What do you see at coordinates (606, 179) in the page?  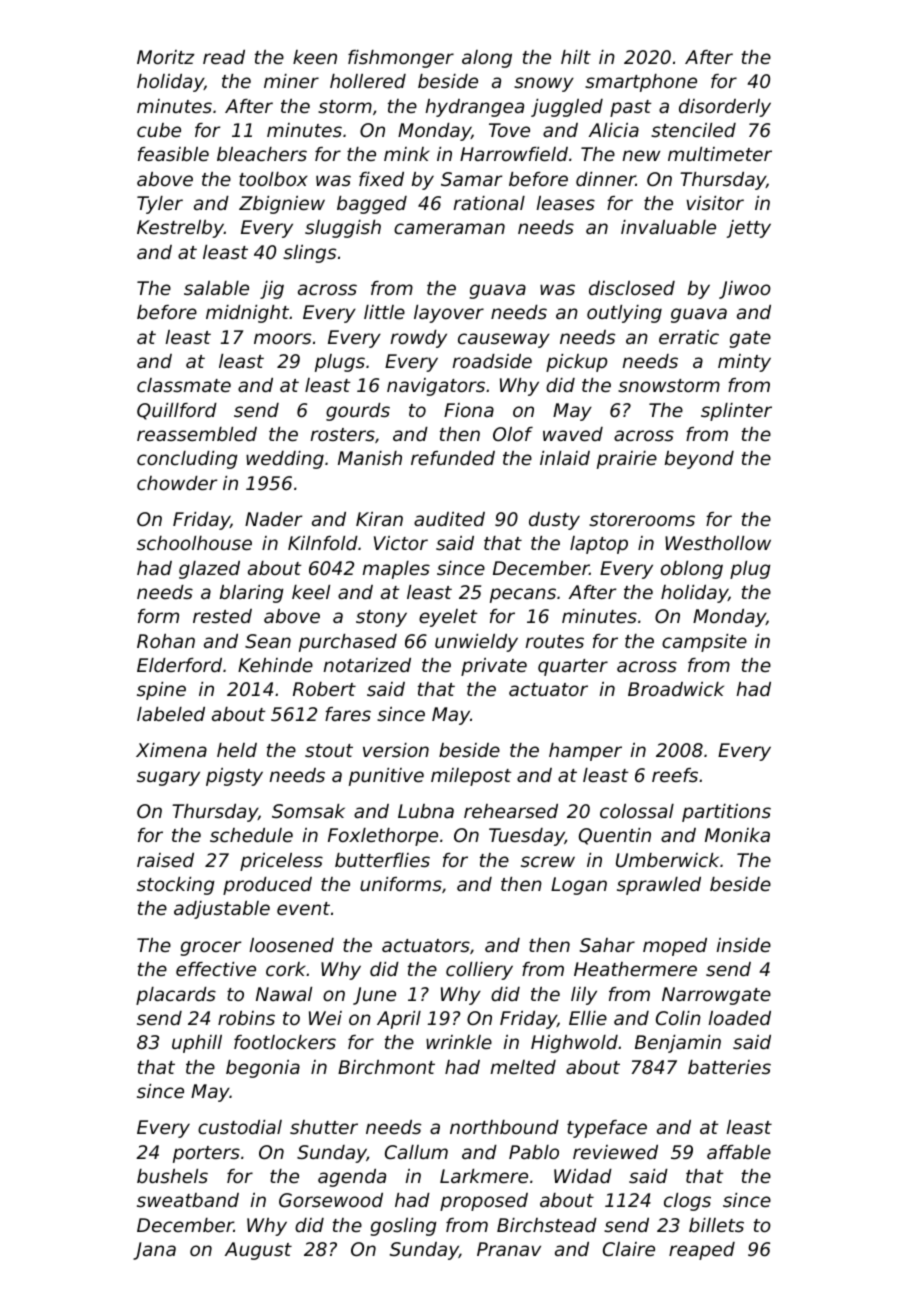 I see `dinner` at bounding box center [606, 179].
